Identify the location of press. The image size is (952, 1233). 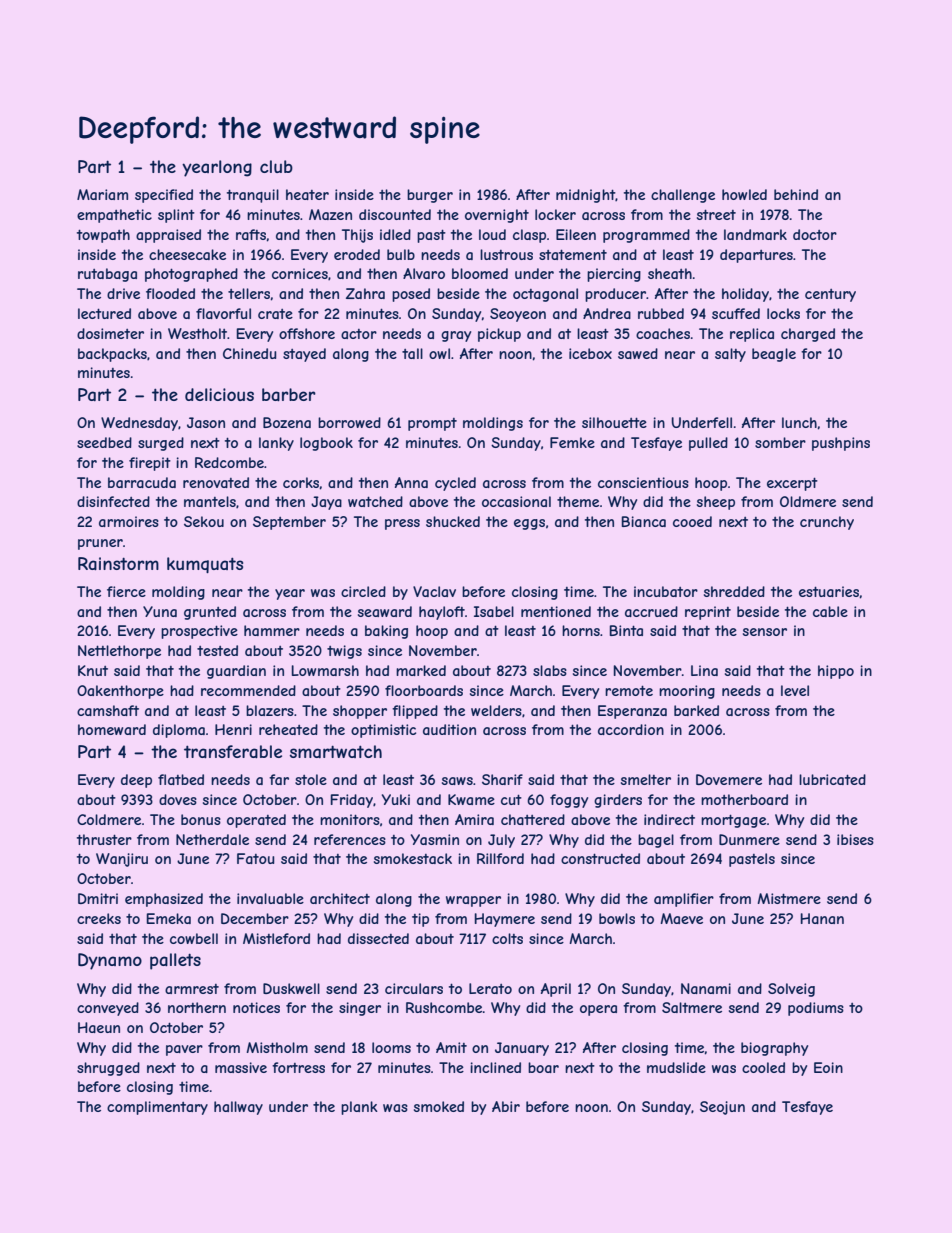
(402, 524).
